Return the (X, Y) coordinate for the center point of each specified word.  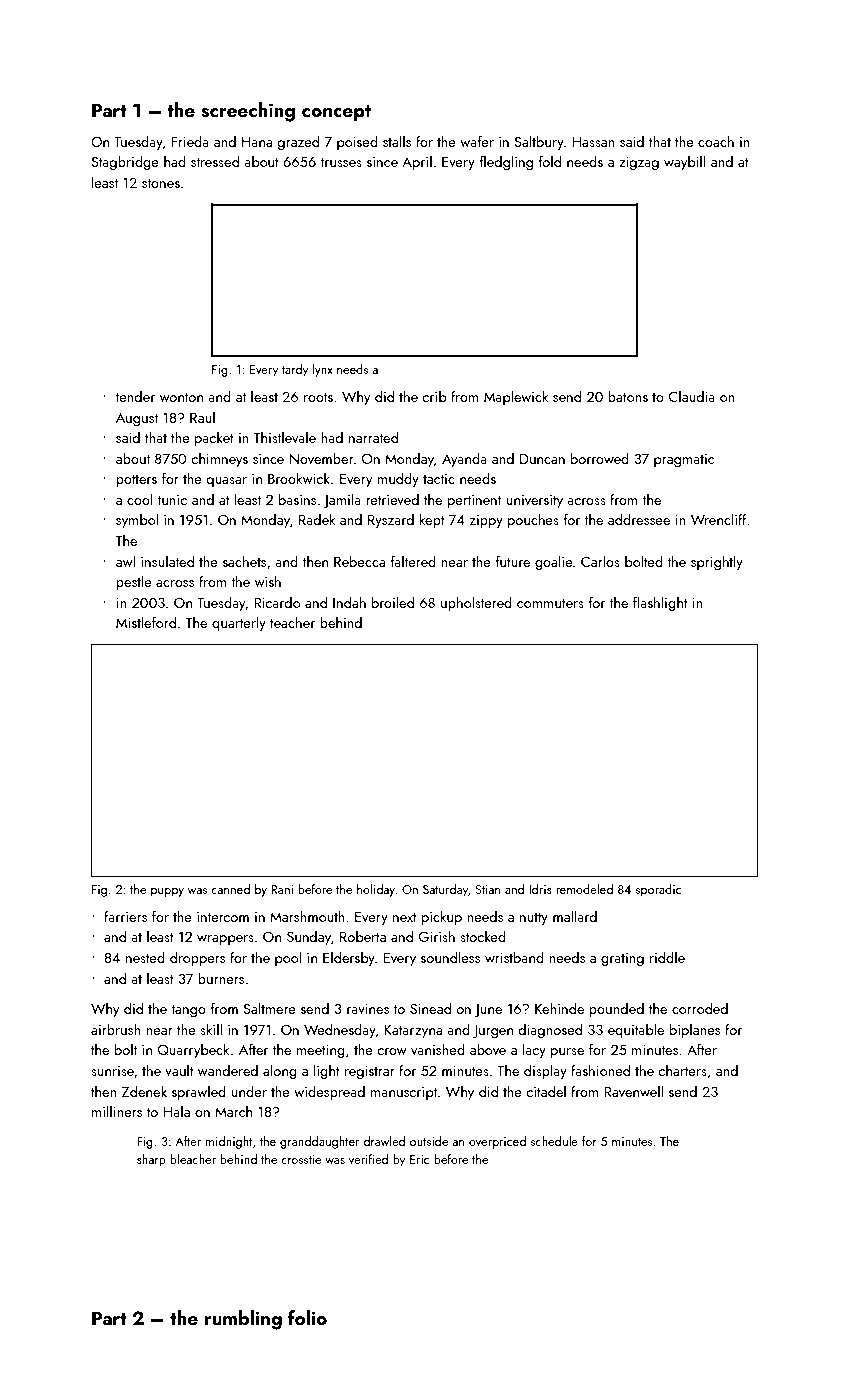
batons (628, 396)
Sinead (430, 1008)
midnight (229, 1142)
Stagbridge (125, 162)
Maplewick (516, 397)
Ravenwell (633, 1091)
